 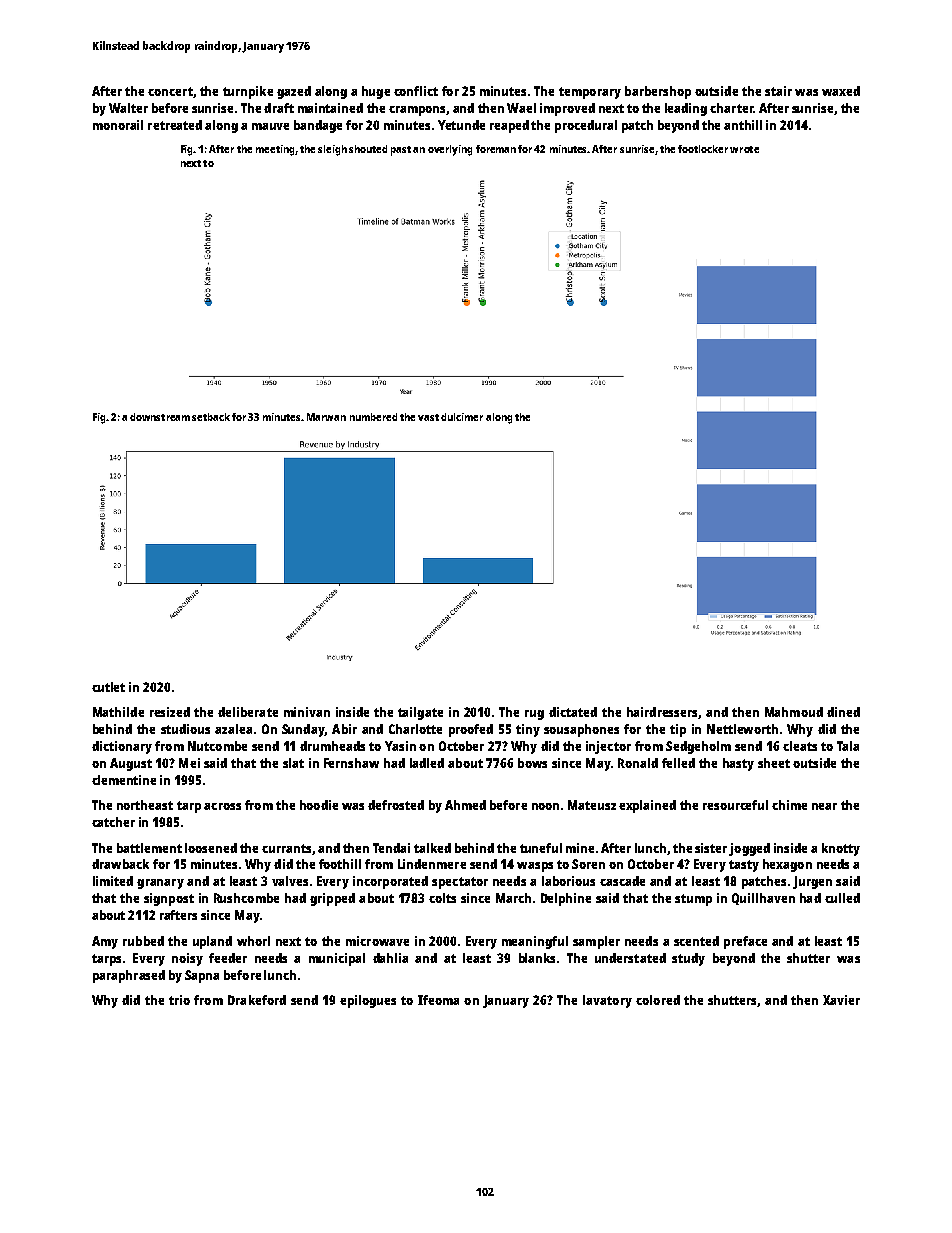 What do you see at coordinates (841, 849) in the screenshot?
I see `knotty` at bounding box center [841, 849].
